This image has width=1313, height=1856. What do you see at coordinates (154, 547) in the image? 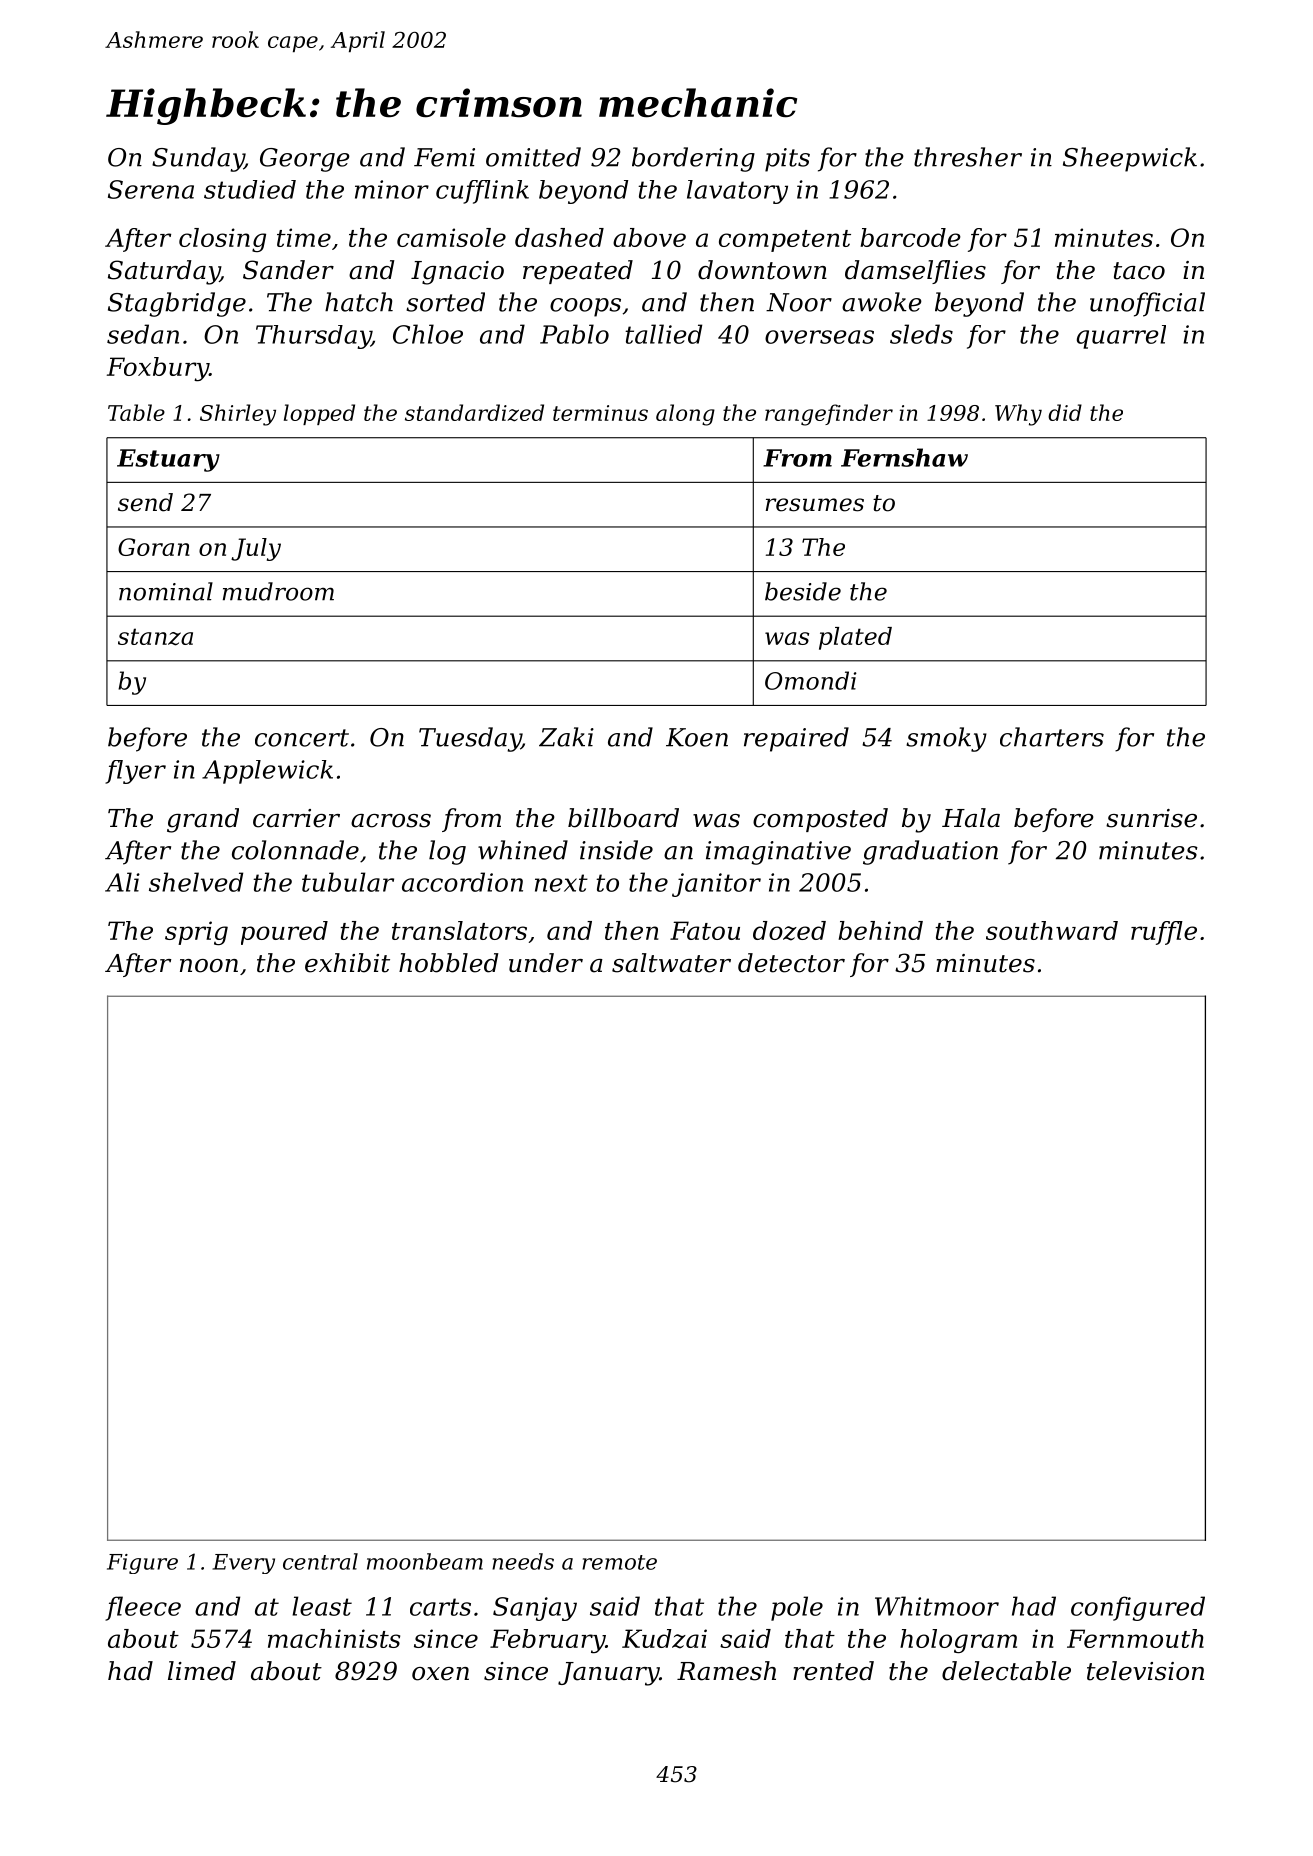
I see `Goran` at bounding box center [154, 547].
